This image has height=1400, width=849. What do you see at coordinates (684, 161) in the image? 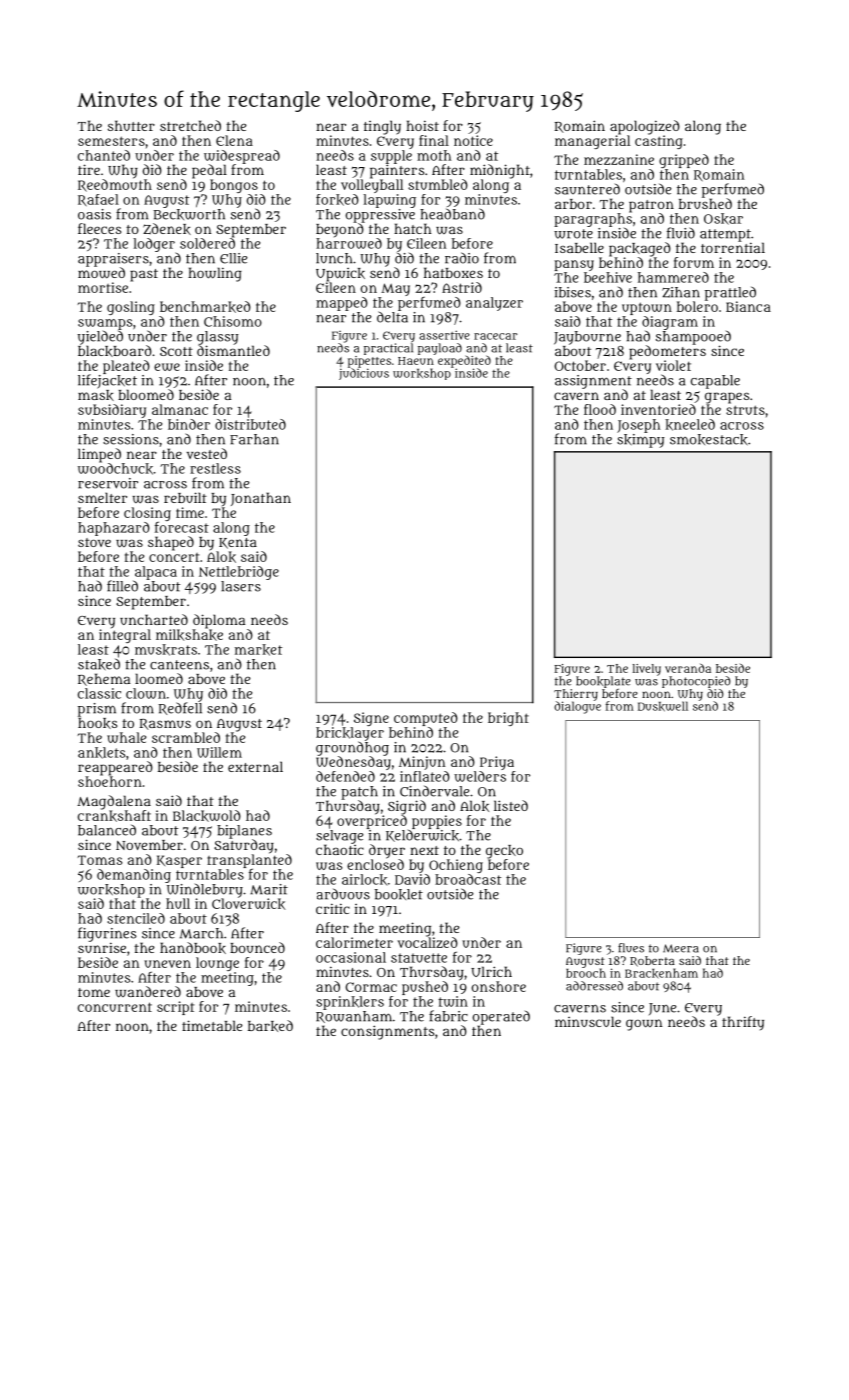
I see `gripped` at bounding box center [684, 161].
